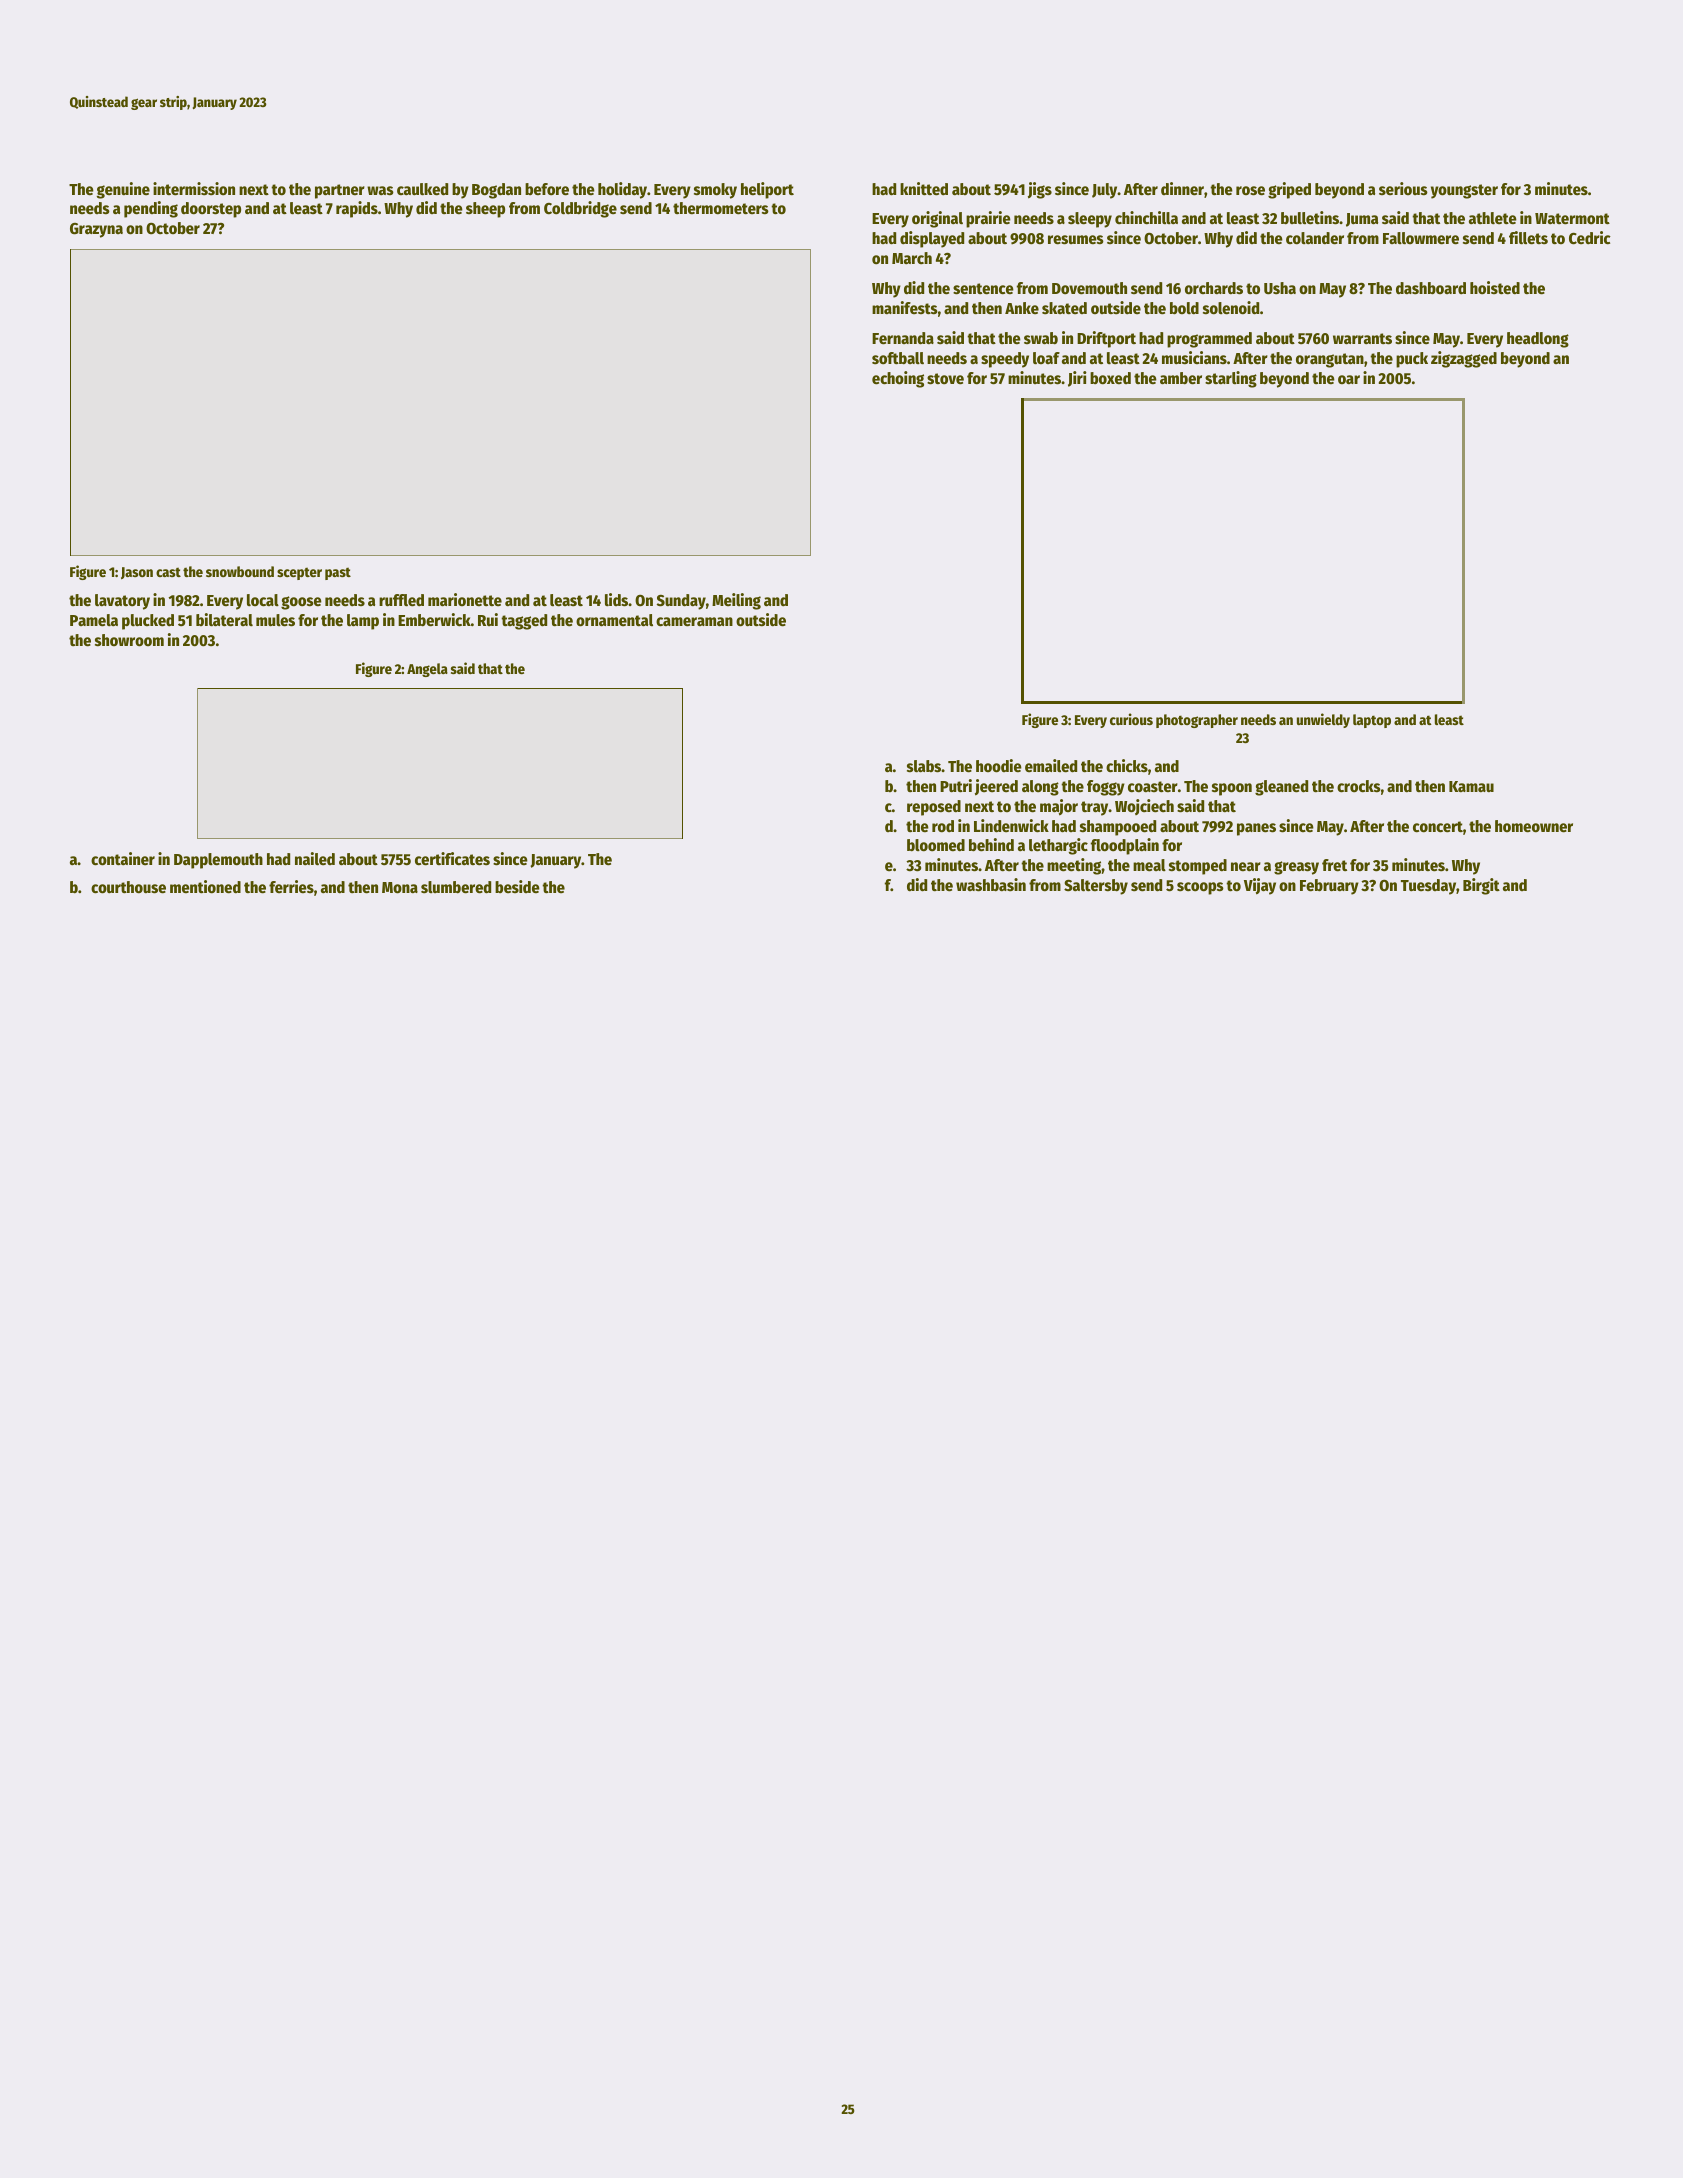 Image resolution: width=1683 pixels, height=2178 pixels. What do you see at coordinates (991, 885) in the document?
I see `washbasin` at bounding box center [991, 885].
